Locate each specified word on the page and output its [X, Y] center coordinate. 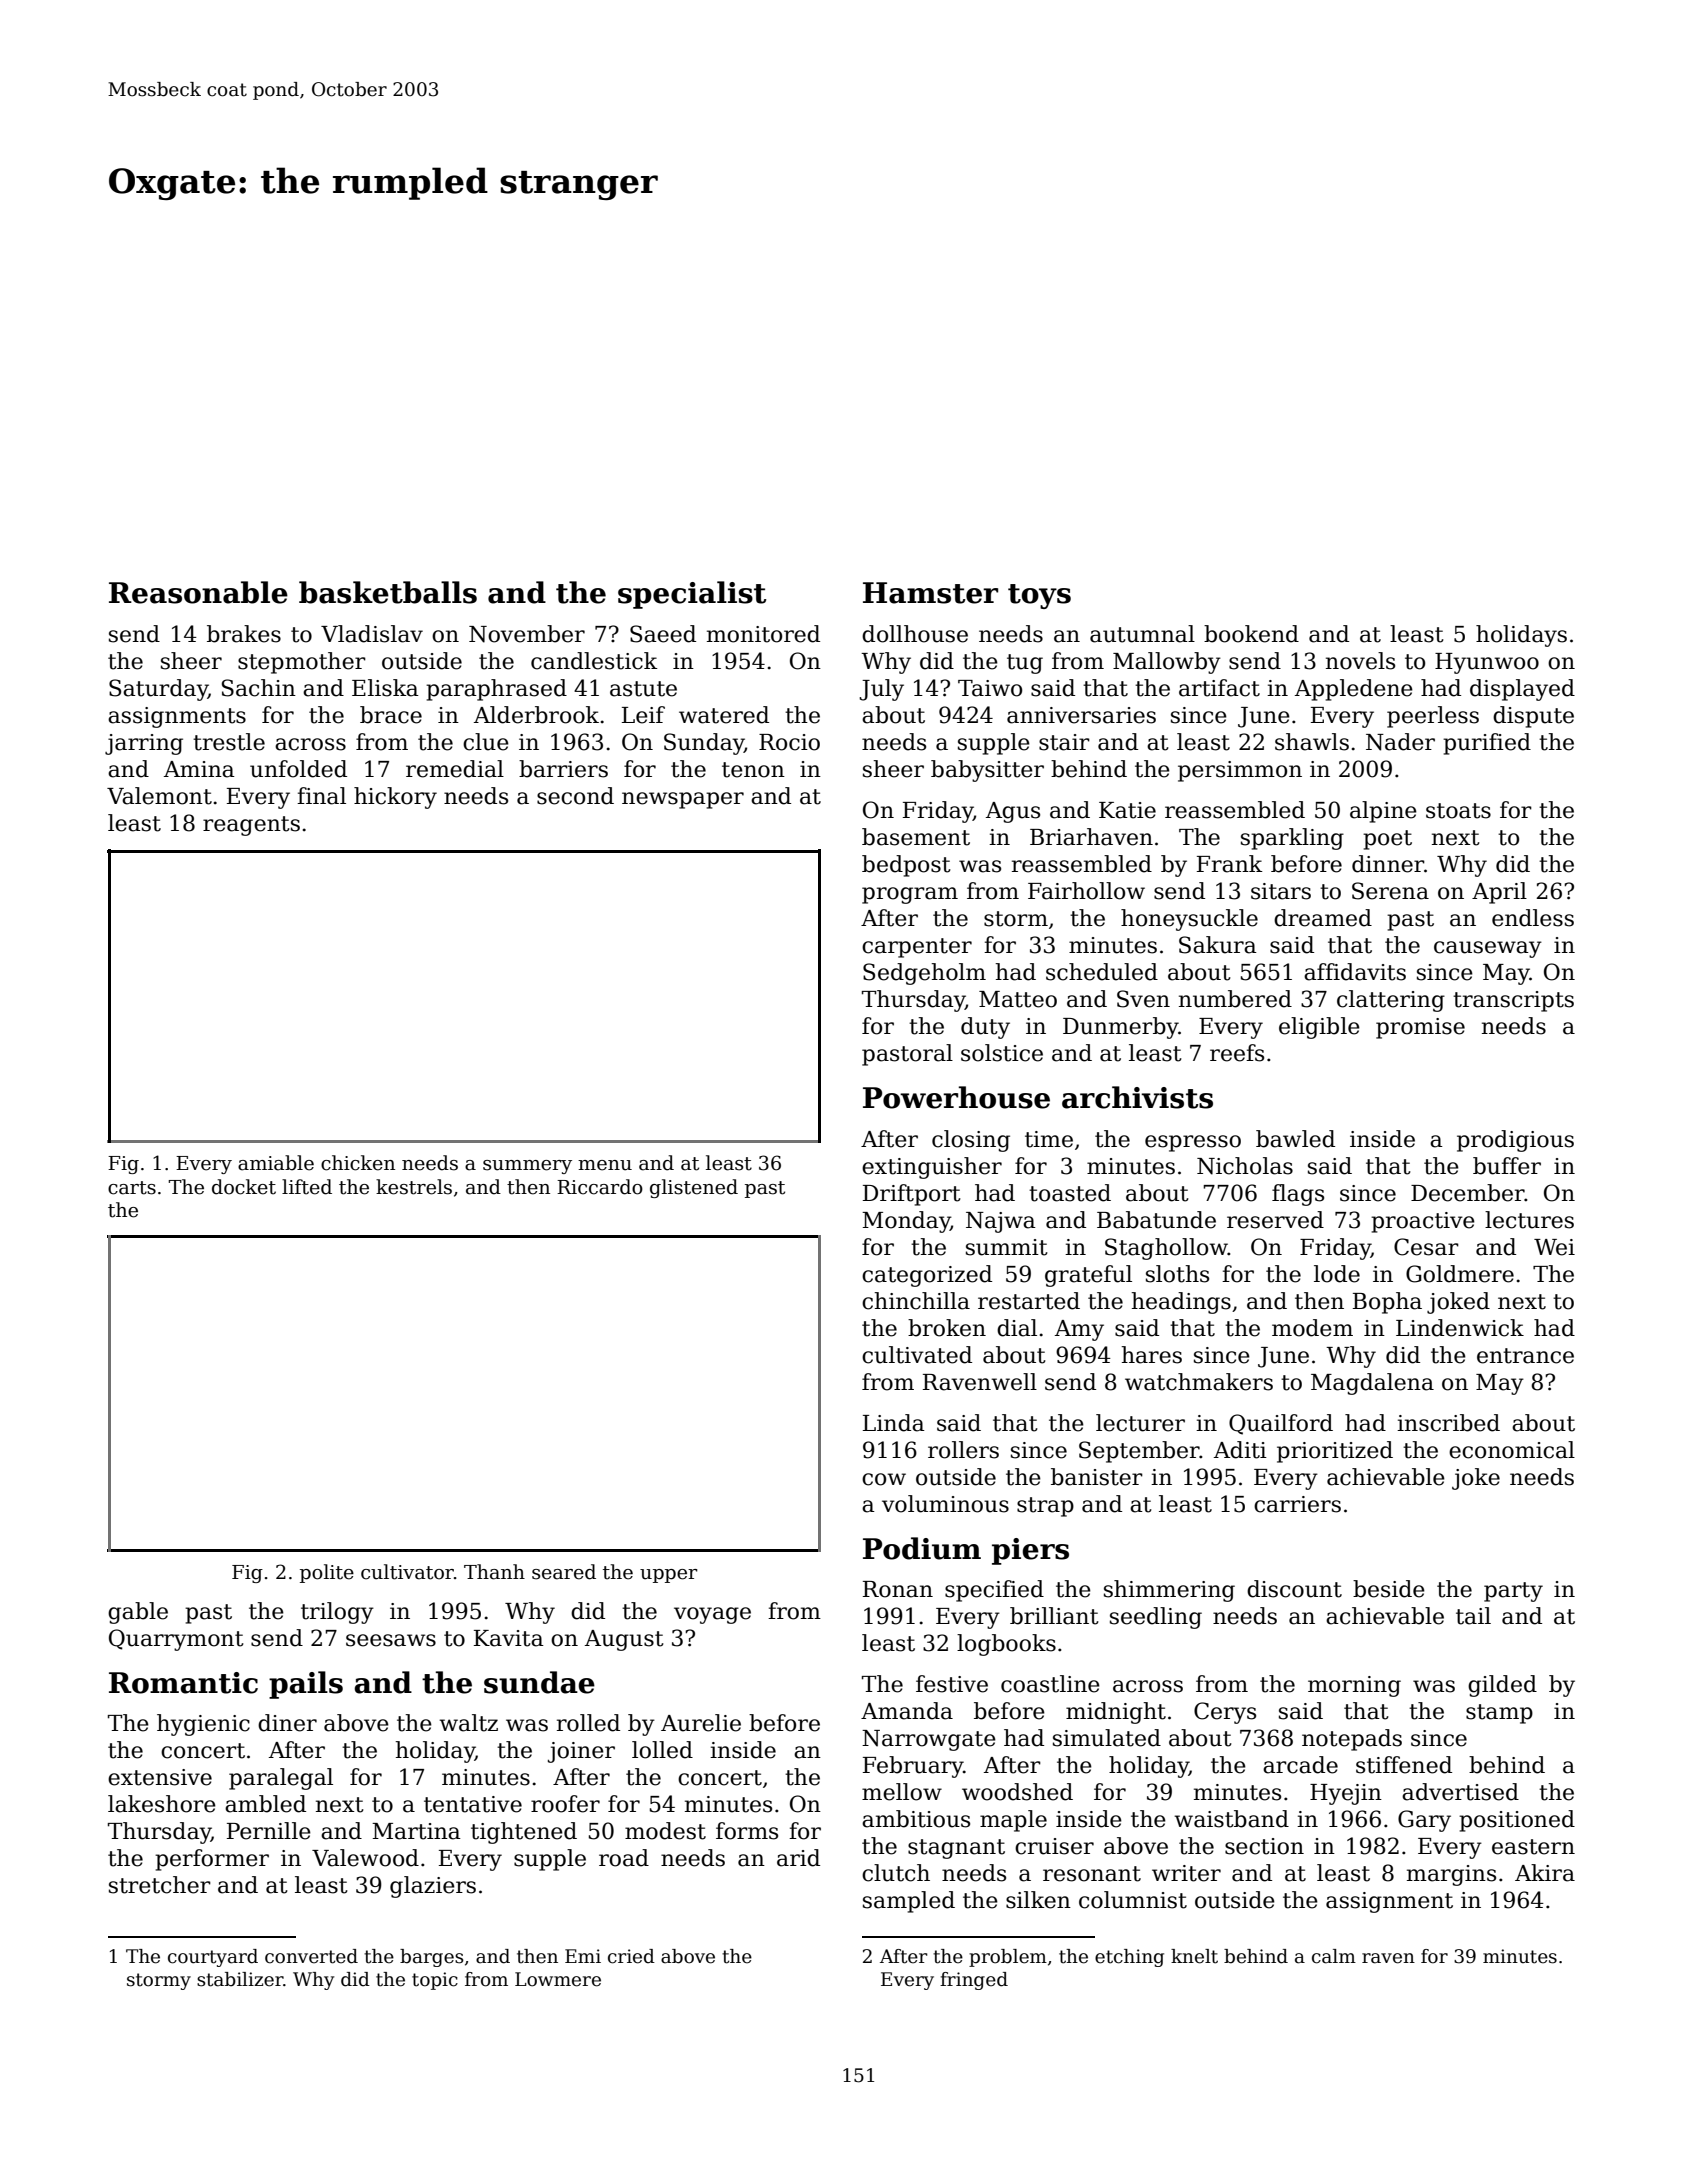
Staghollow [1166, 1249]
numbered [1235, 999]
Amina [199, 769]
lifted [307, 1187]
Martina [416, 1831]
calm [1334, 1956]
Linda [894, 1423]
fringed [974, 1981]
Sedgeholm [924, 974]
